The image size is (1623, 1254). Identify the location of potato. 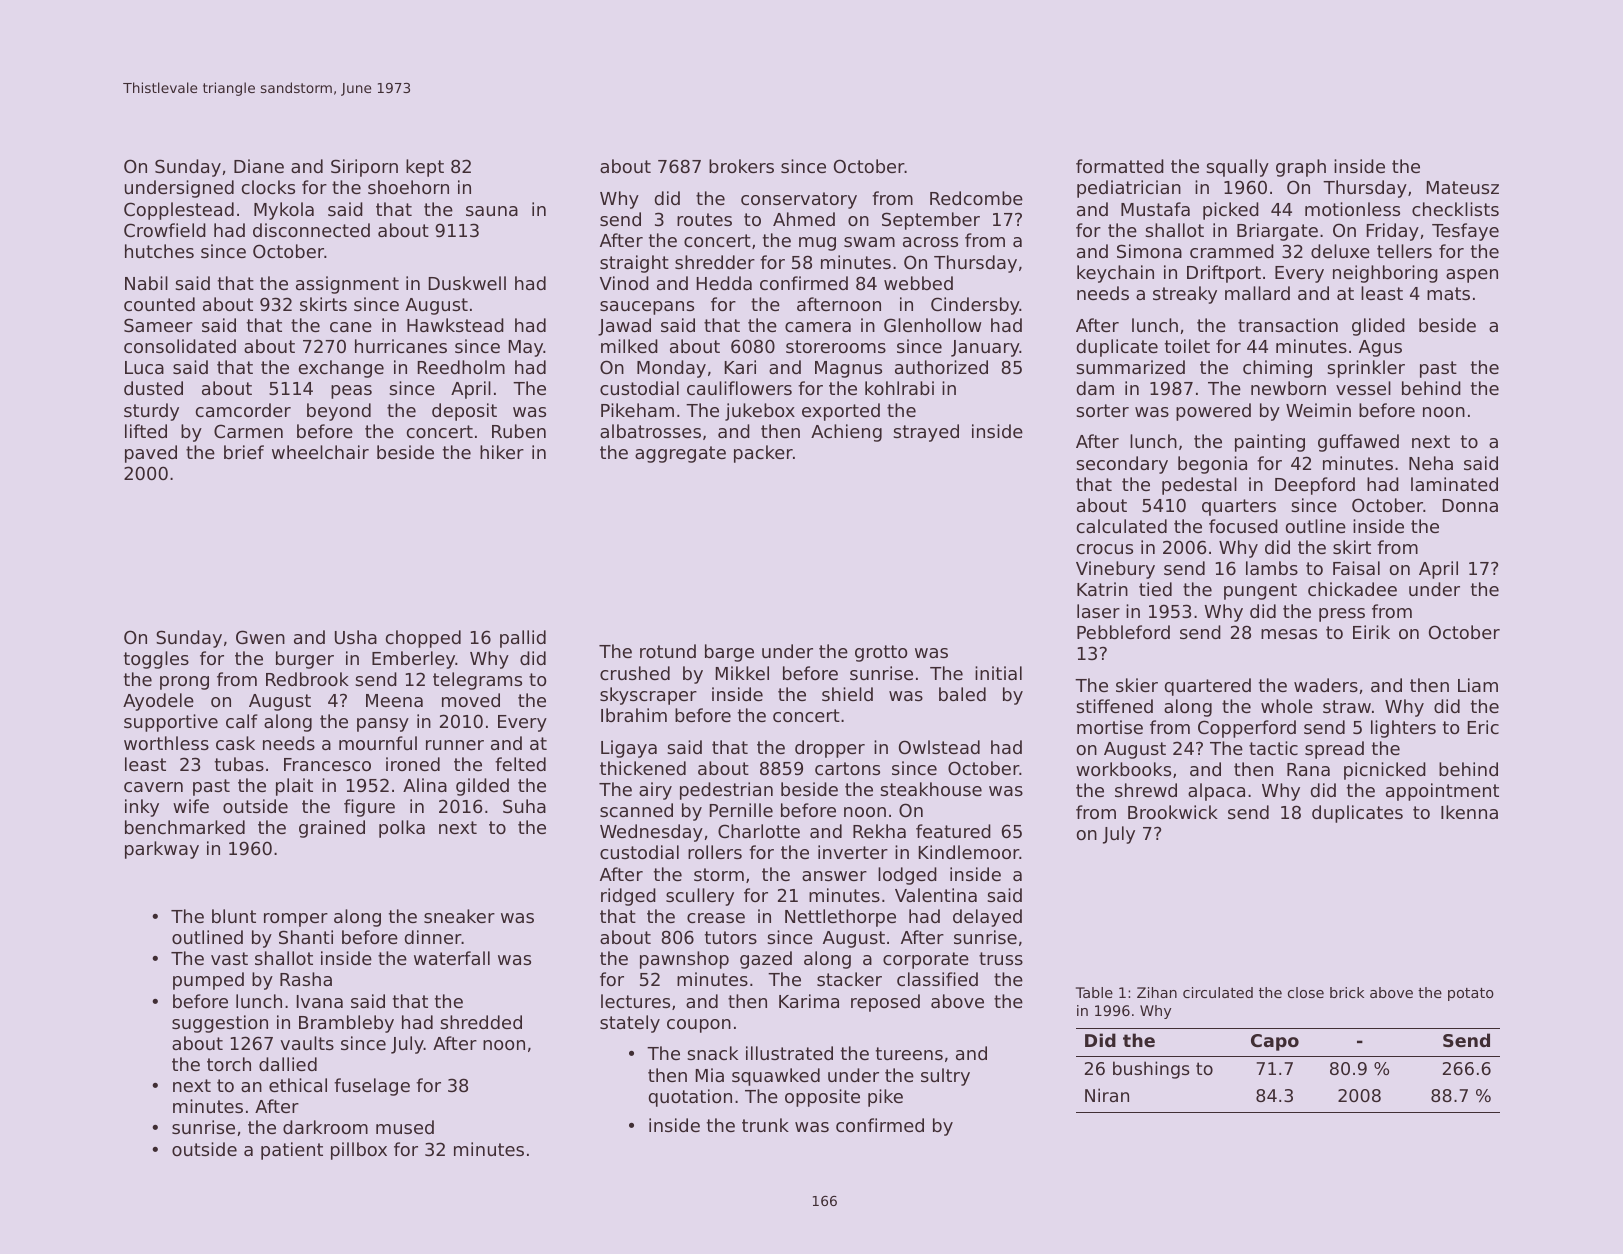
(1471, 994).
